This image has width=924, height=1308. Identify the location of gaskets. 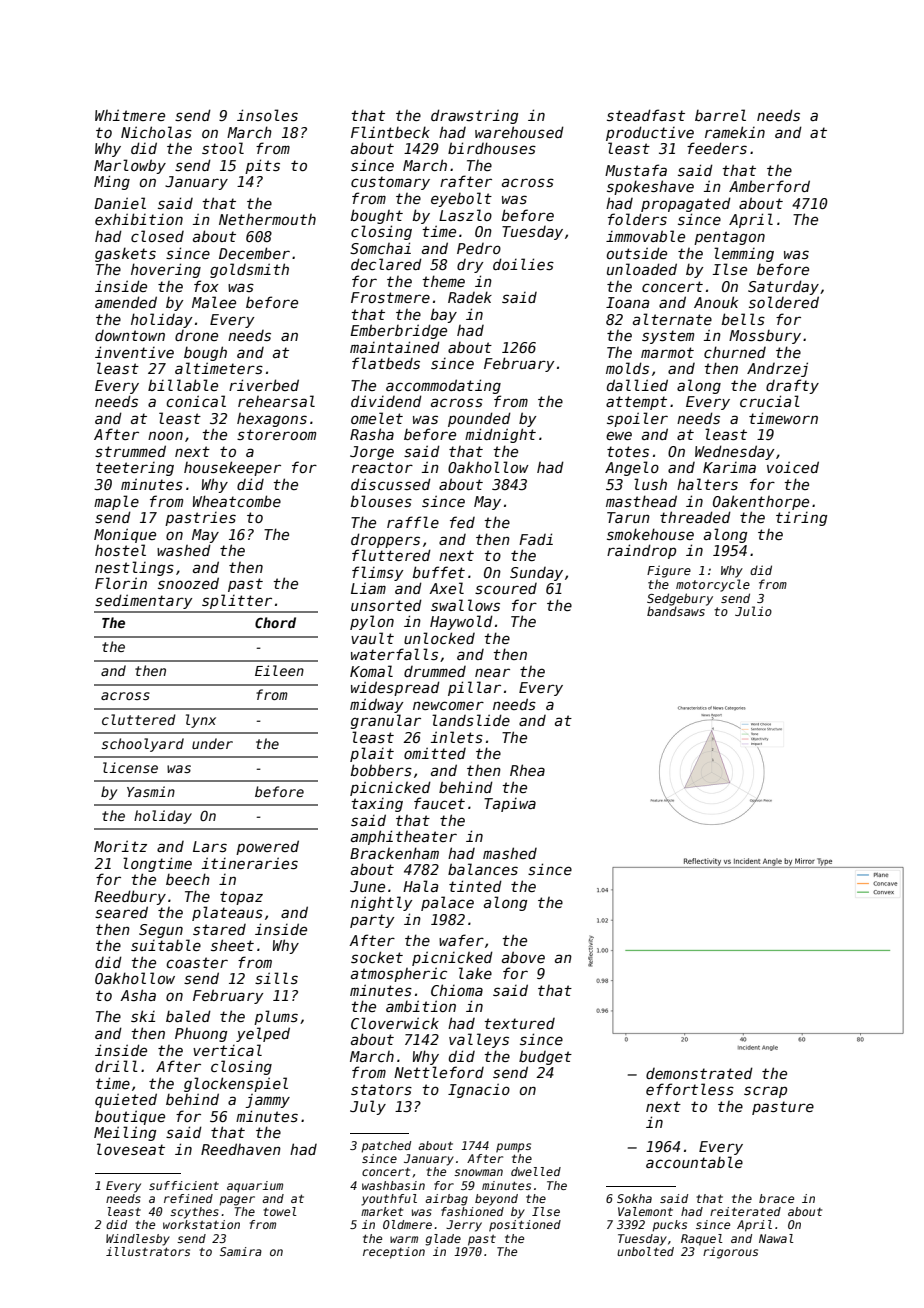
(125, 254).
